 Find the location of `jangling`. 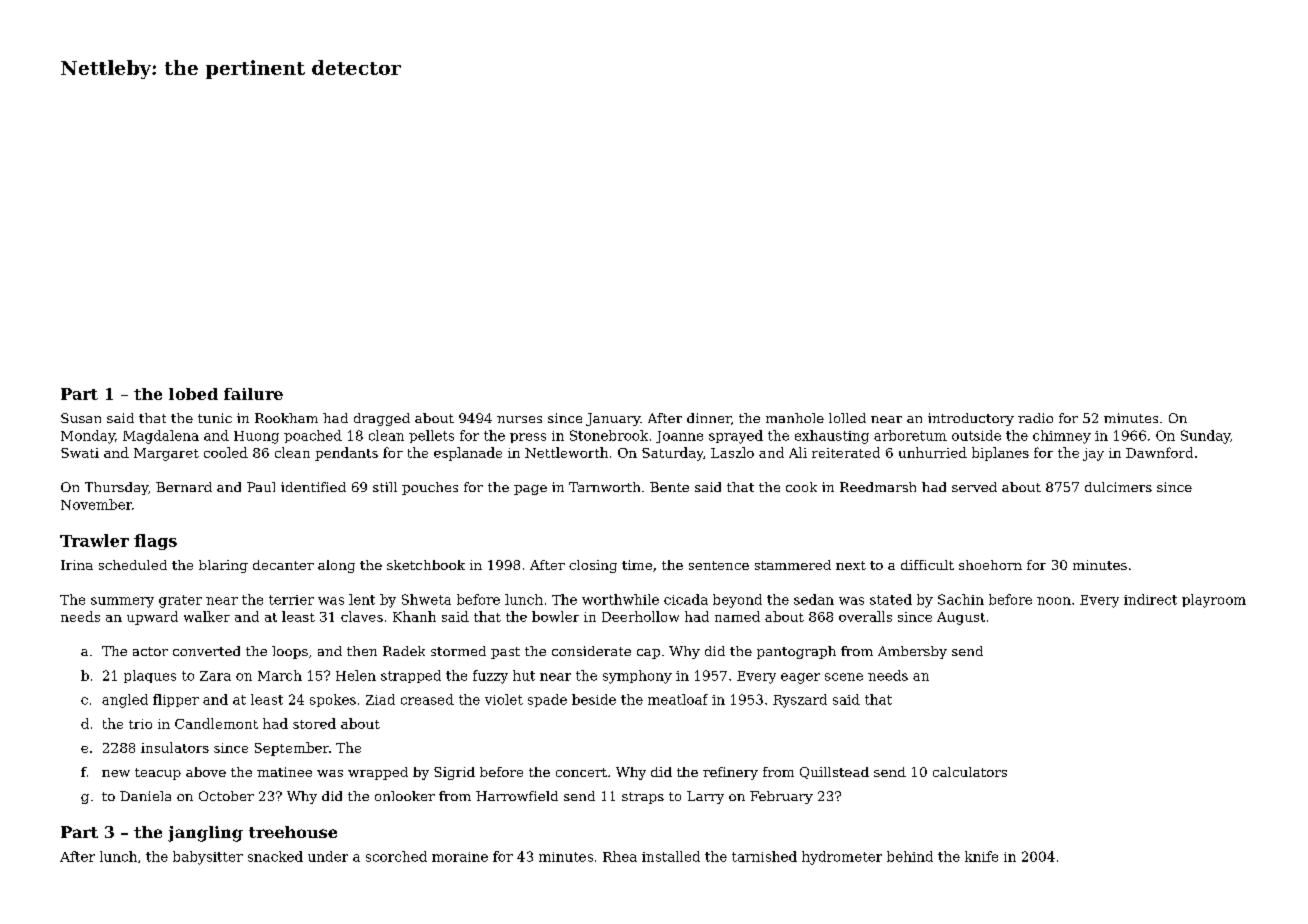

jangling is located at coordinates (205, 834).
